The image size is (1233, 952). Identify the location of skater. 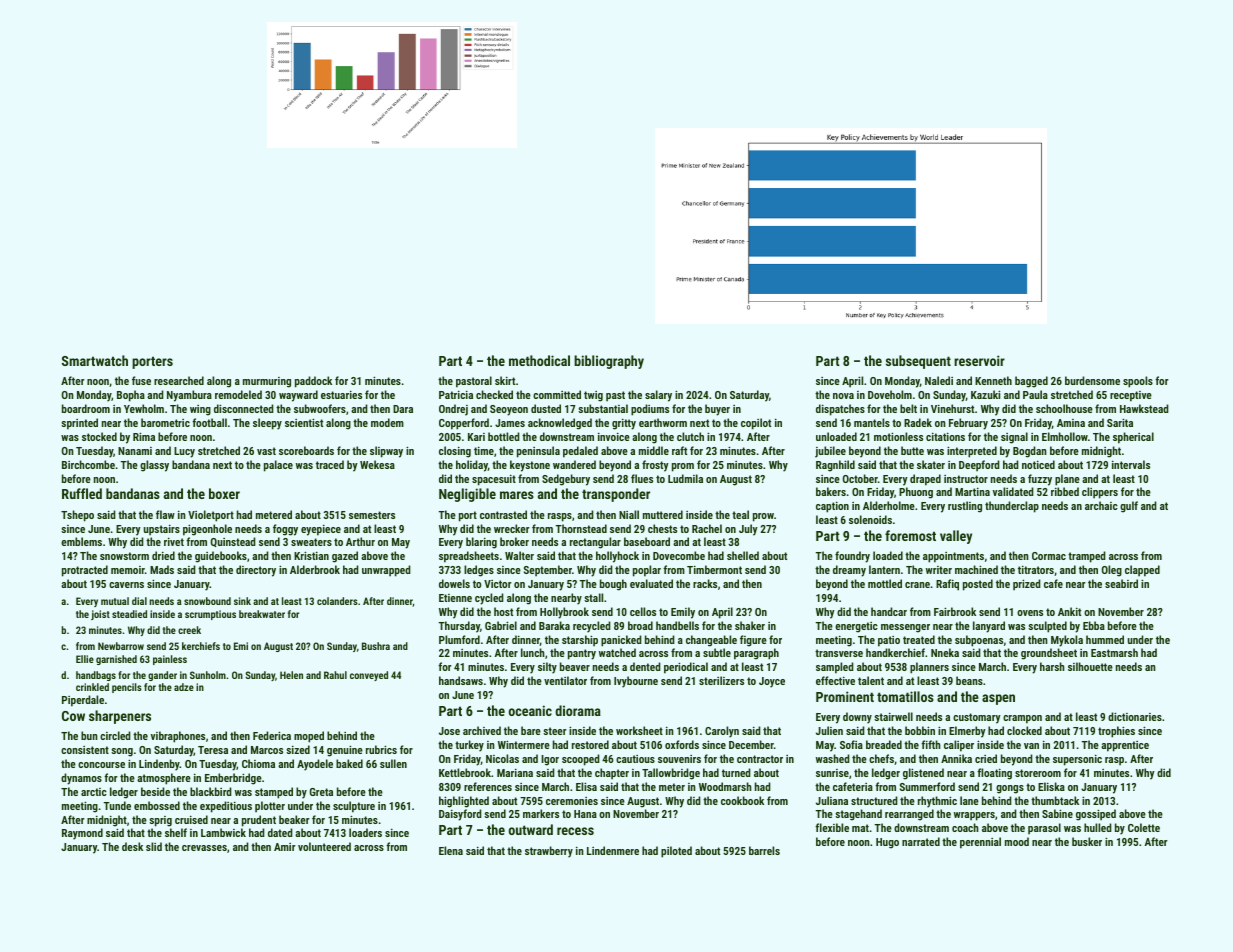
(931, 464).
